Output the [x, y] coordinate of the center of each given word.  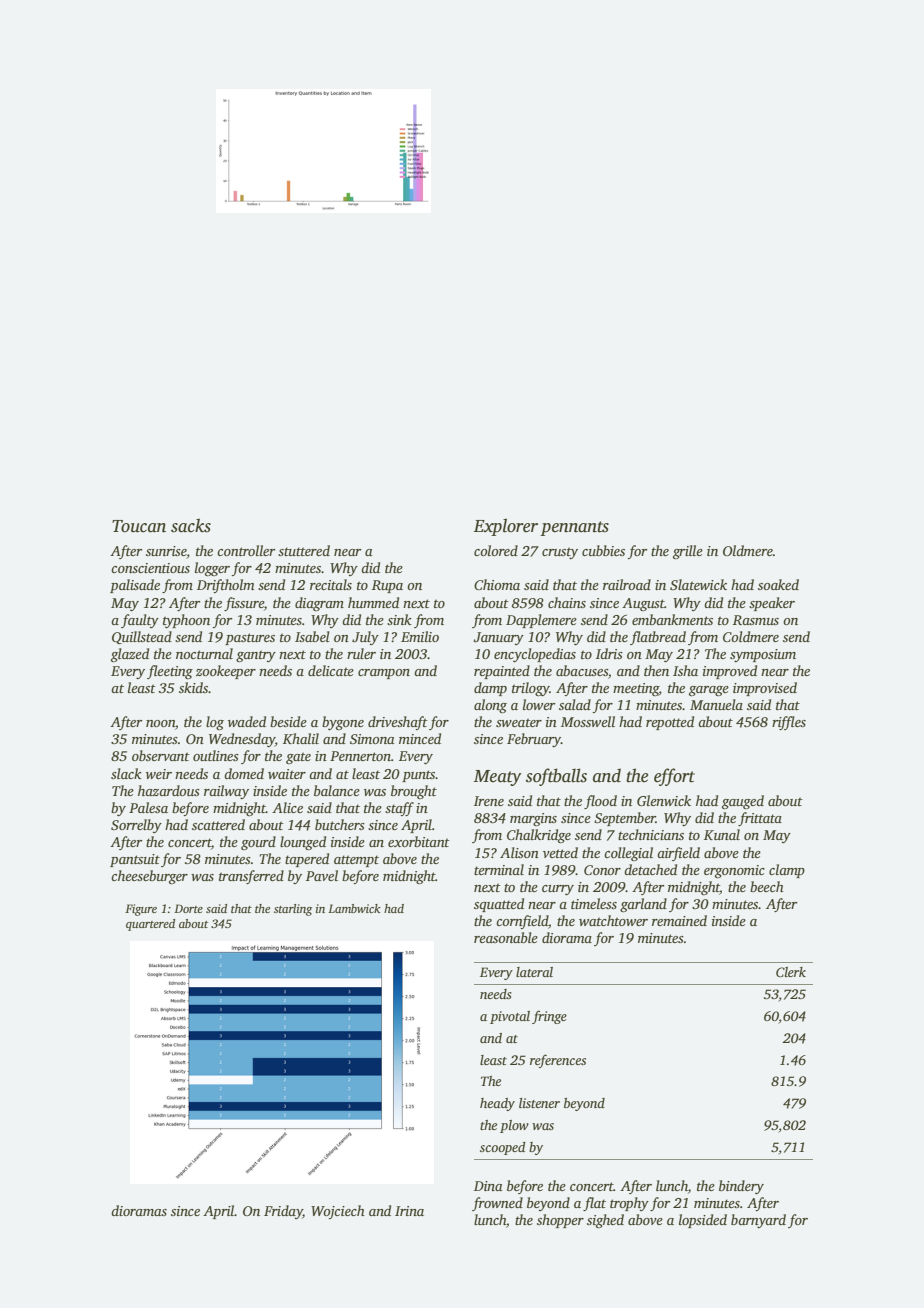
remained [679, 920]
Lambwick [354, 908]
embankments [672, 619]
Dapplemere [541, 621]
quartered [150, 925]
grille [688, 552]
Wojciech [338, 1212]
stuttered [304, 550]
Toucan [139, 526]
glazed [130, 655]
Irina [409, 1211]
